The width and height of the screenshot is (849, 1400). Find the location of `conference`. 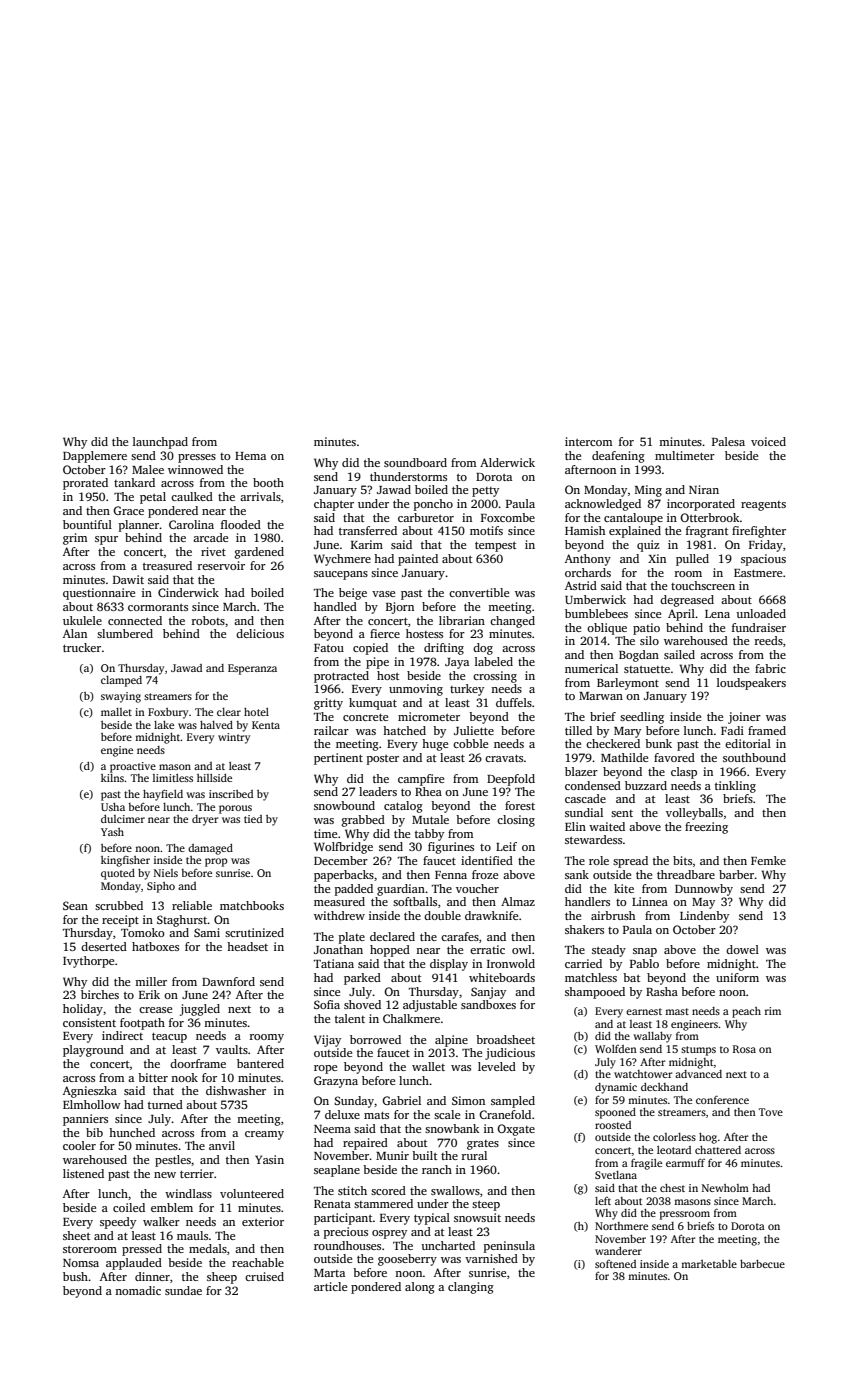

conference is located at coordinates (722, 1099).
